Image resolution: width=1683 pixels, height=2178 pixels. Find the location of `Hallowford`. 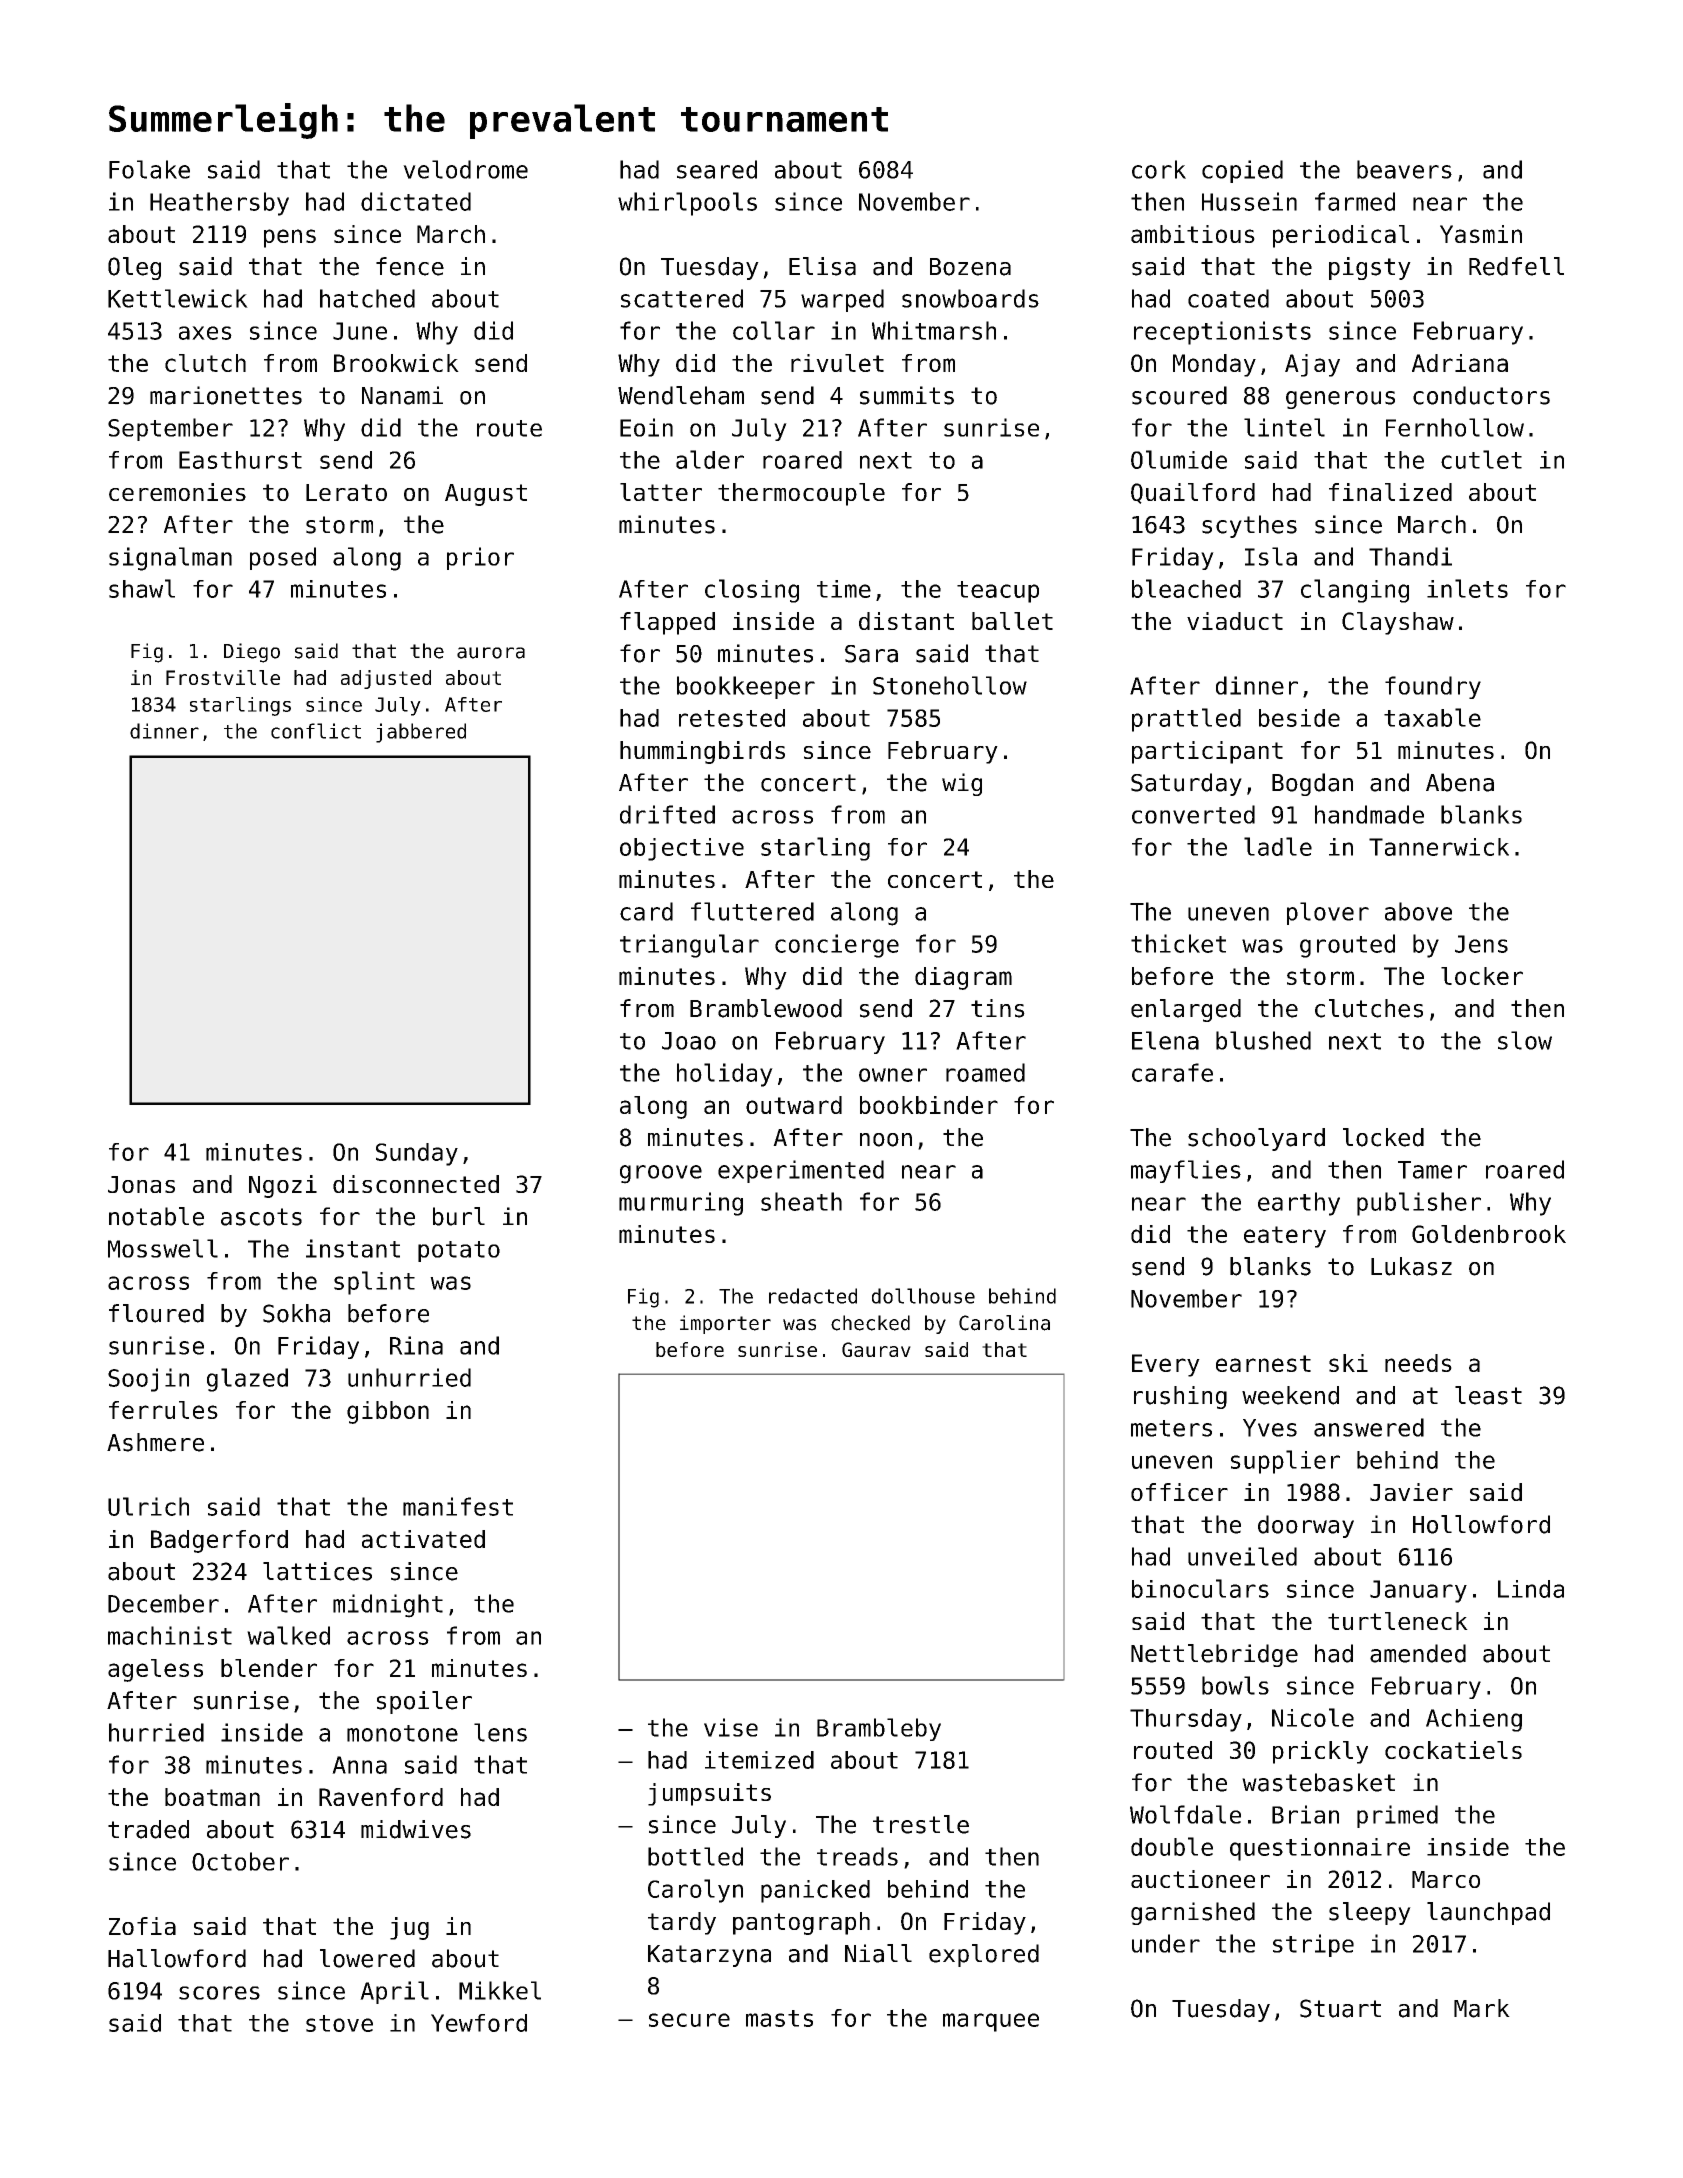

Hallowford is located at coordinates (177, 1958).
